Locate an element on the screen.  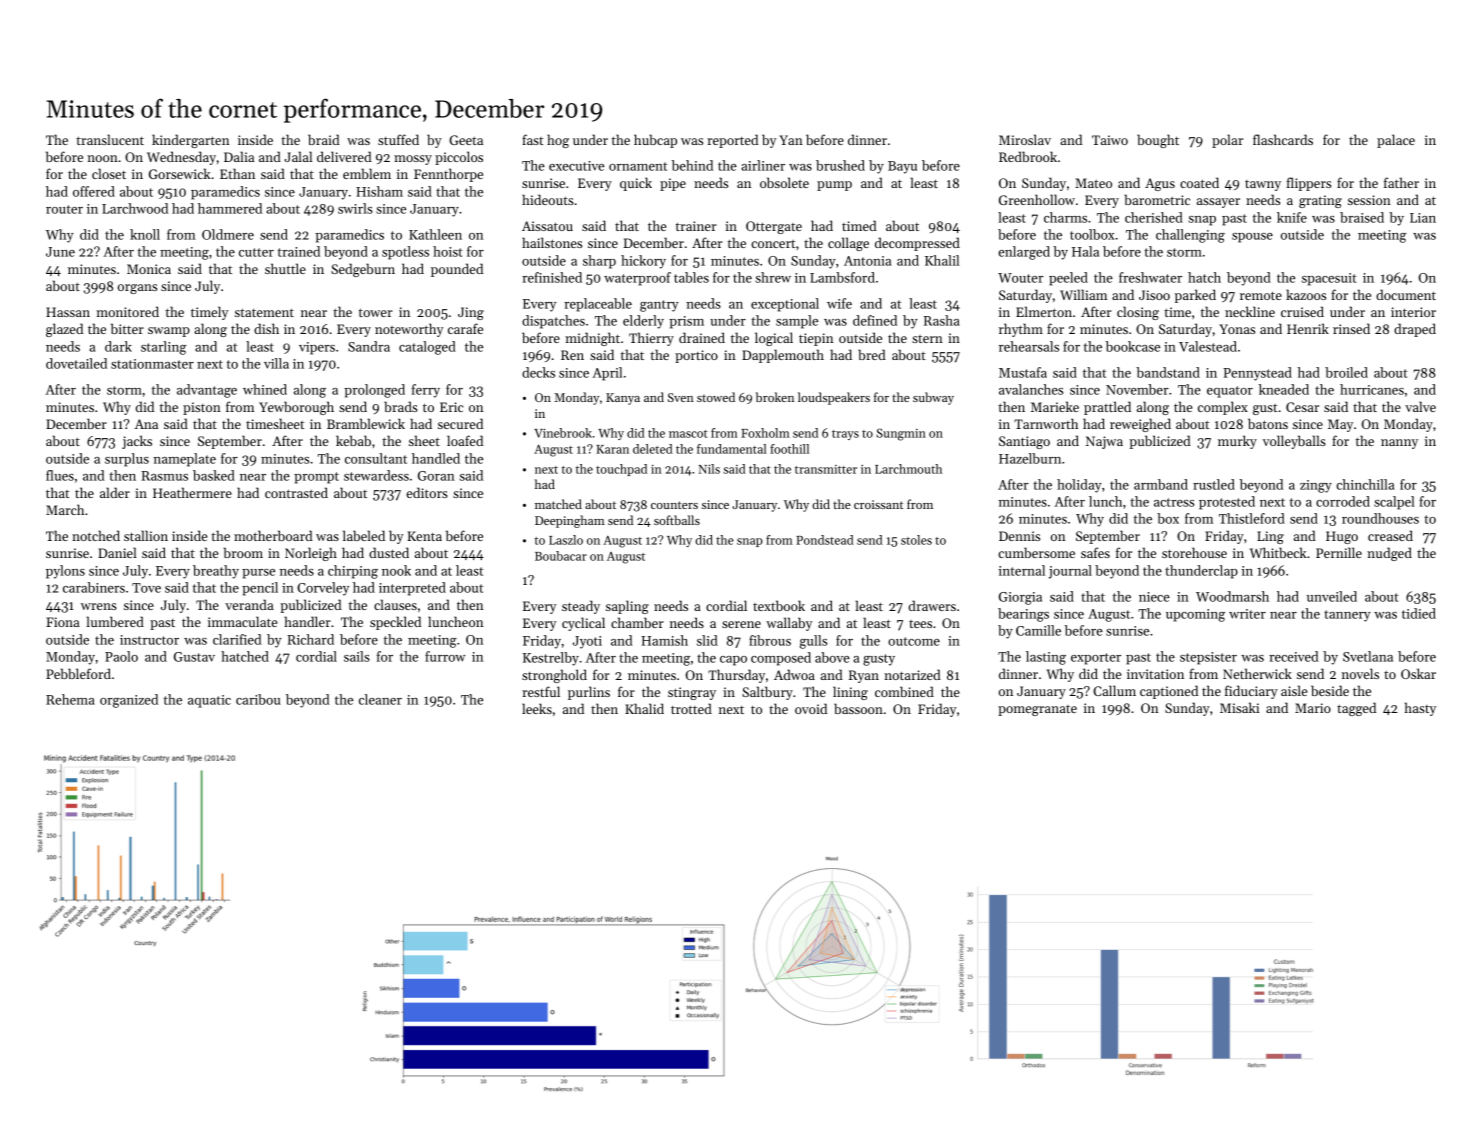
Miroslav is located at coordinates (1025, 139).
